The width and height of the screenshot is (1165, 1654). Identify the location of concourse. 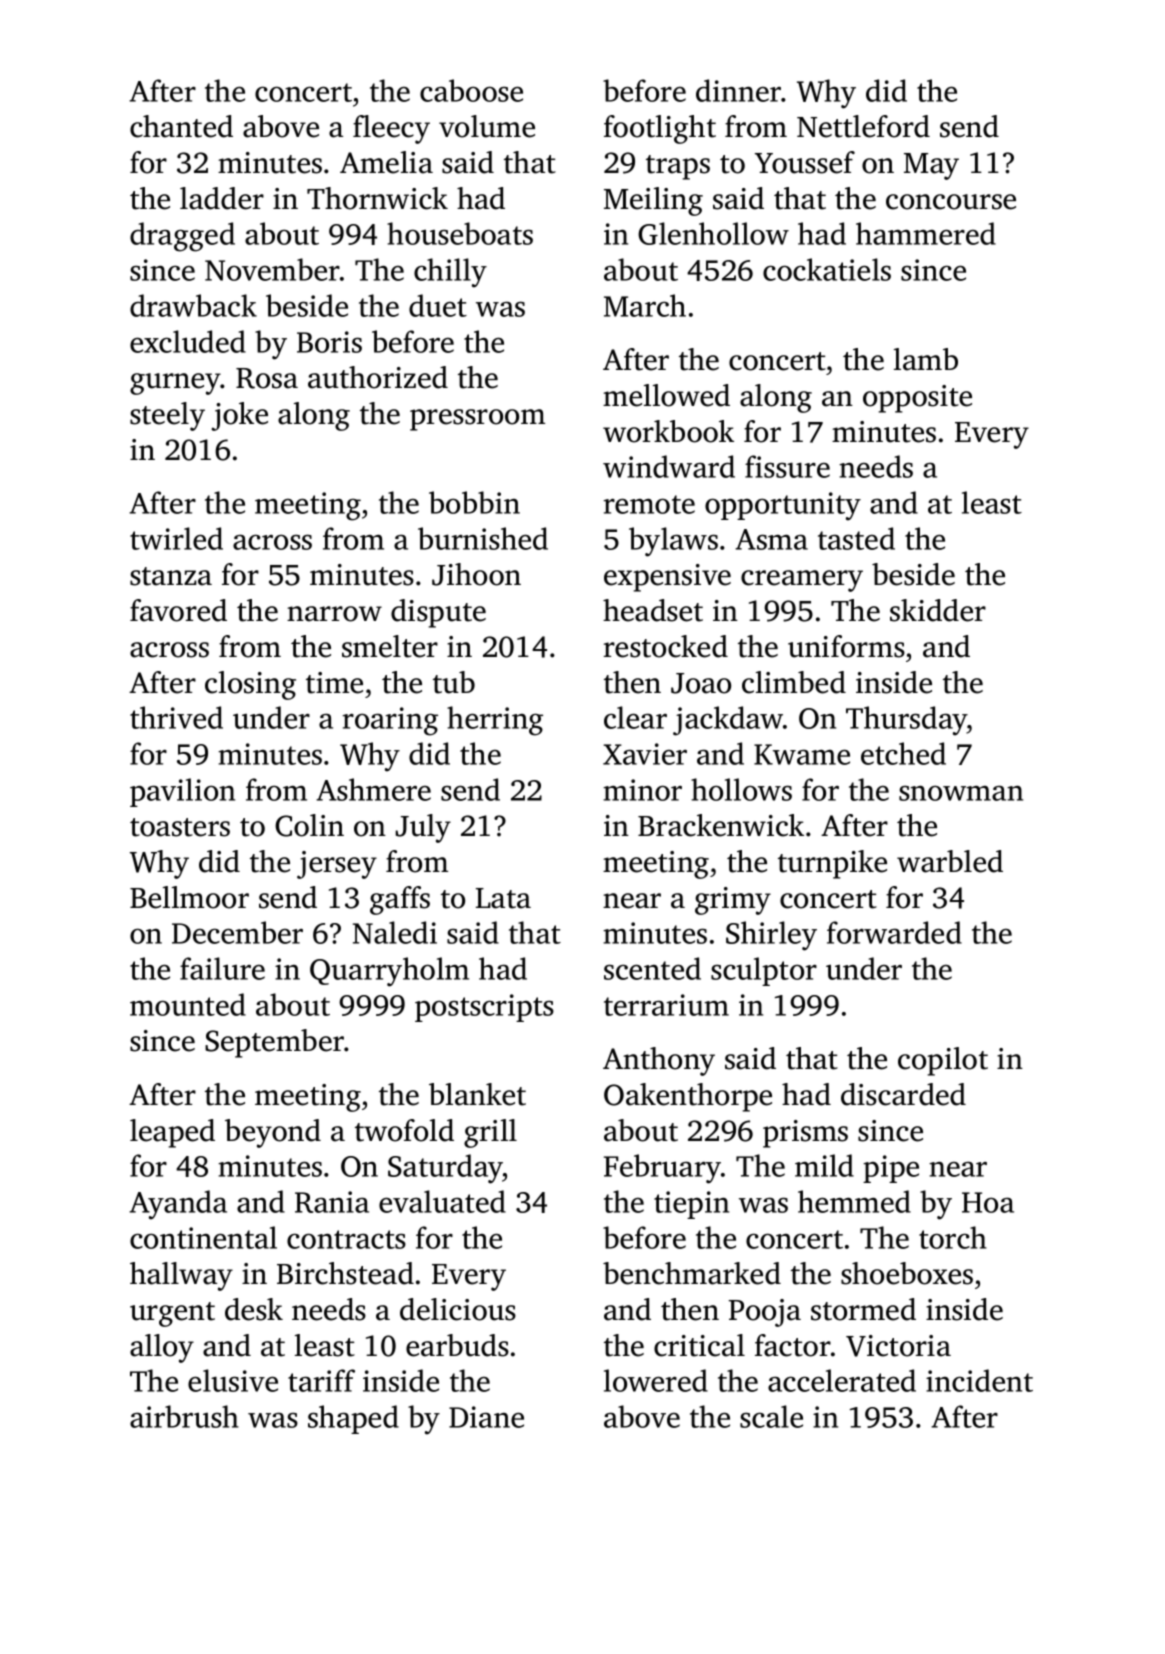
(951, 202).
